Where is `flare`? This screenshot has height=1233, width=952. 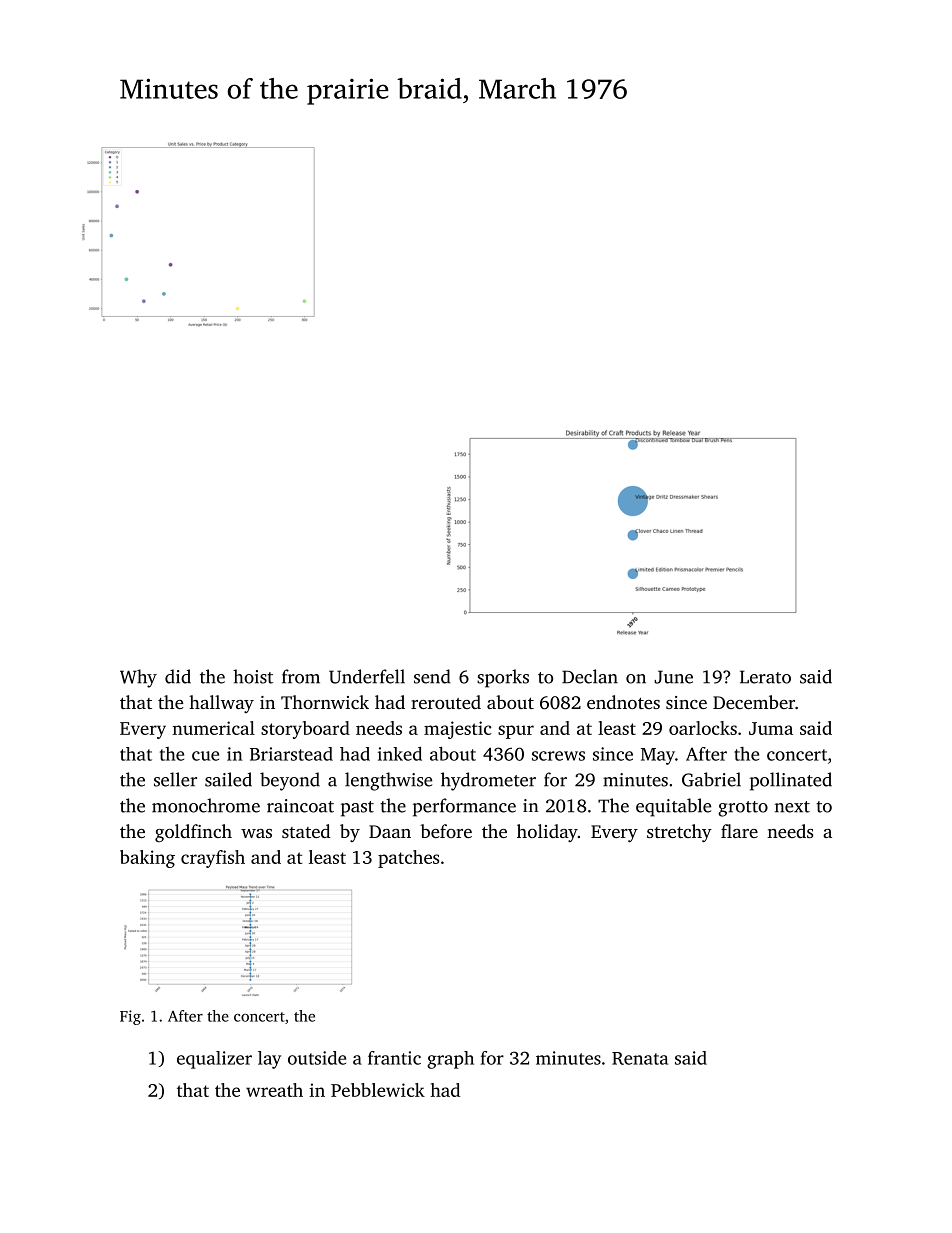 flare is located at coordinates (739, 831).
